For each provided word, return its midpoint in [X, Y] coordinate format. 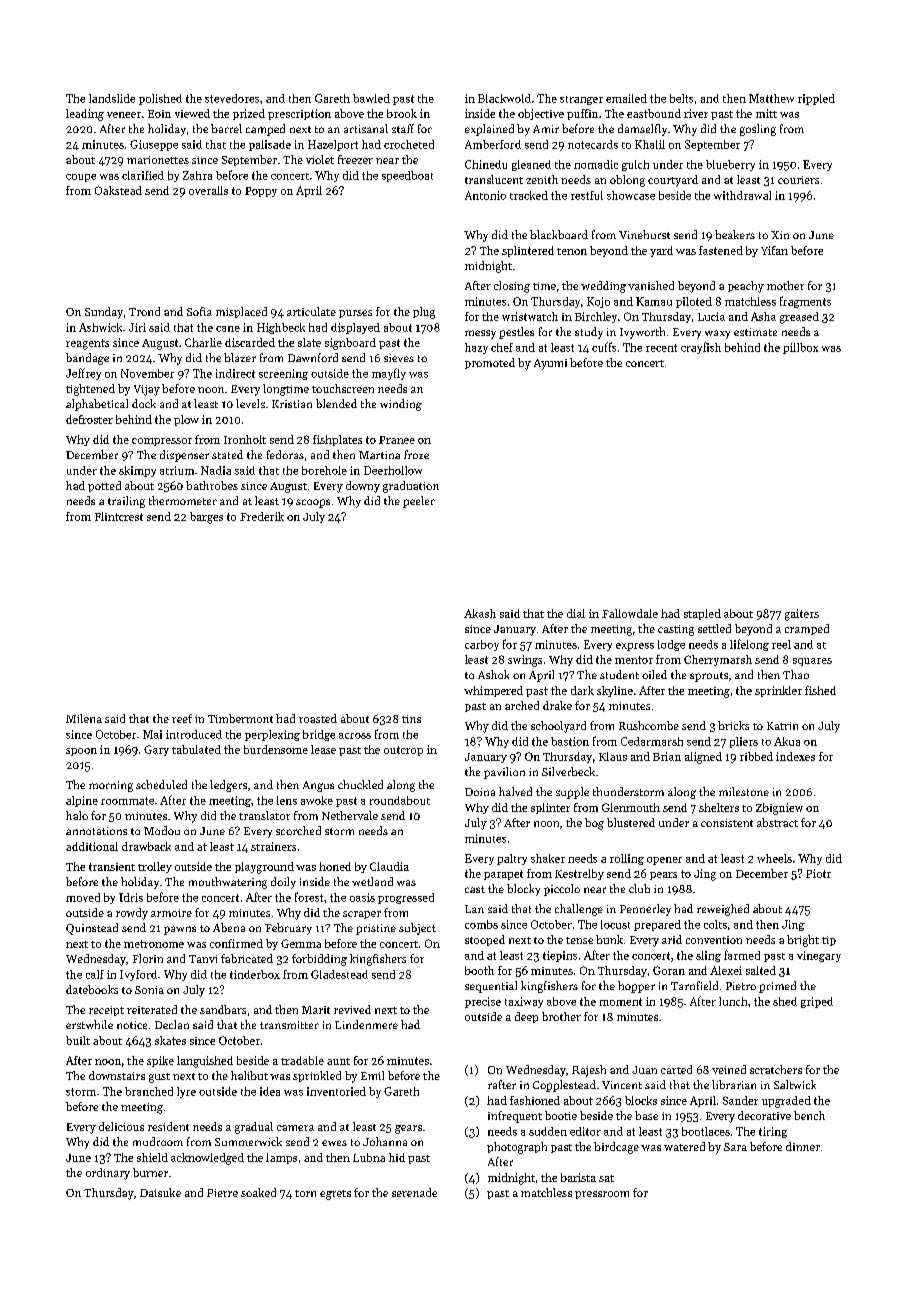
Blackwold [504, 98]
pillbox [800, 348]
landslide [112, 98]
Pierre [222, 1193]
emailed [626, 98]
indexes [795, 756]
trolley [155, 867]
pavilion [504, 773]
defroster [89, 419]
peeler [419, 502]
